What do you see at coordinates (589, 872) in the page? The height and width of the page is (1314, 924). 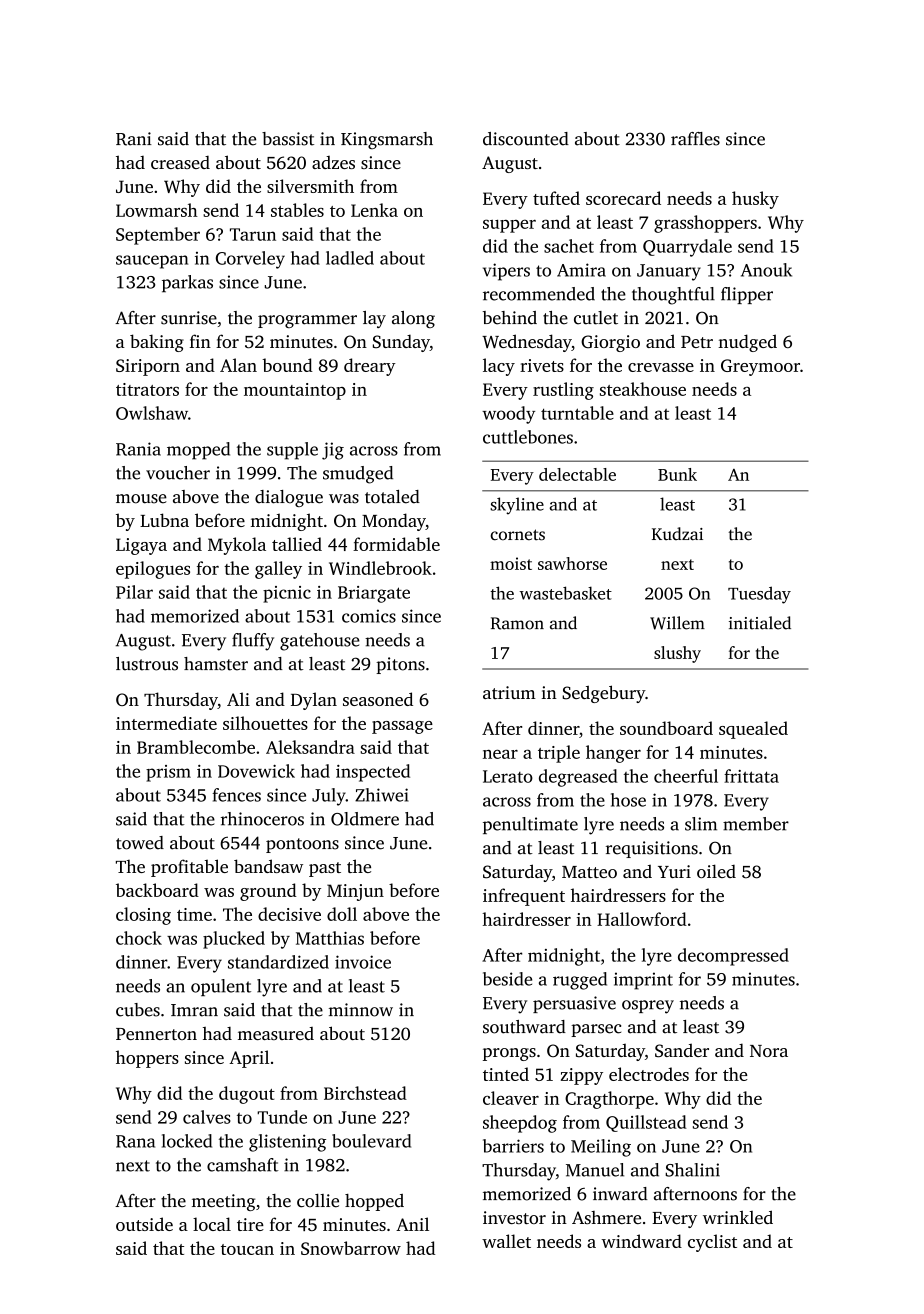 I see `Matteo` at bounding box center [589, 872].
